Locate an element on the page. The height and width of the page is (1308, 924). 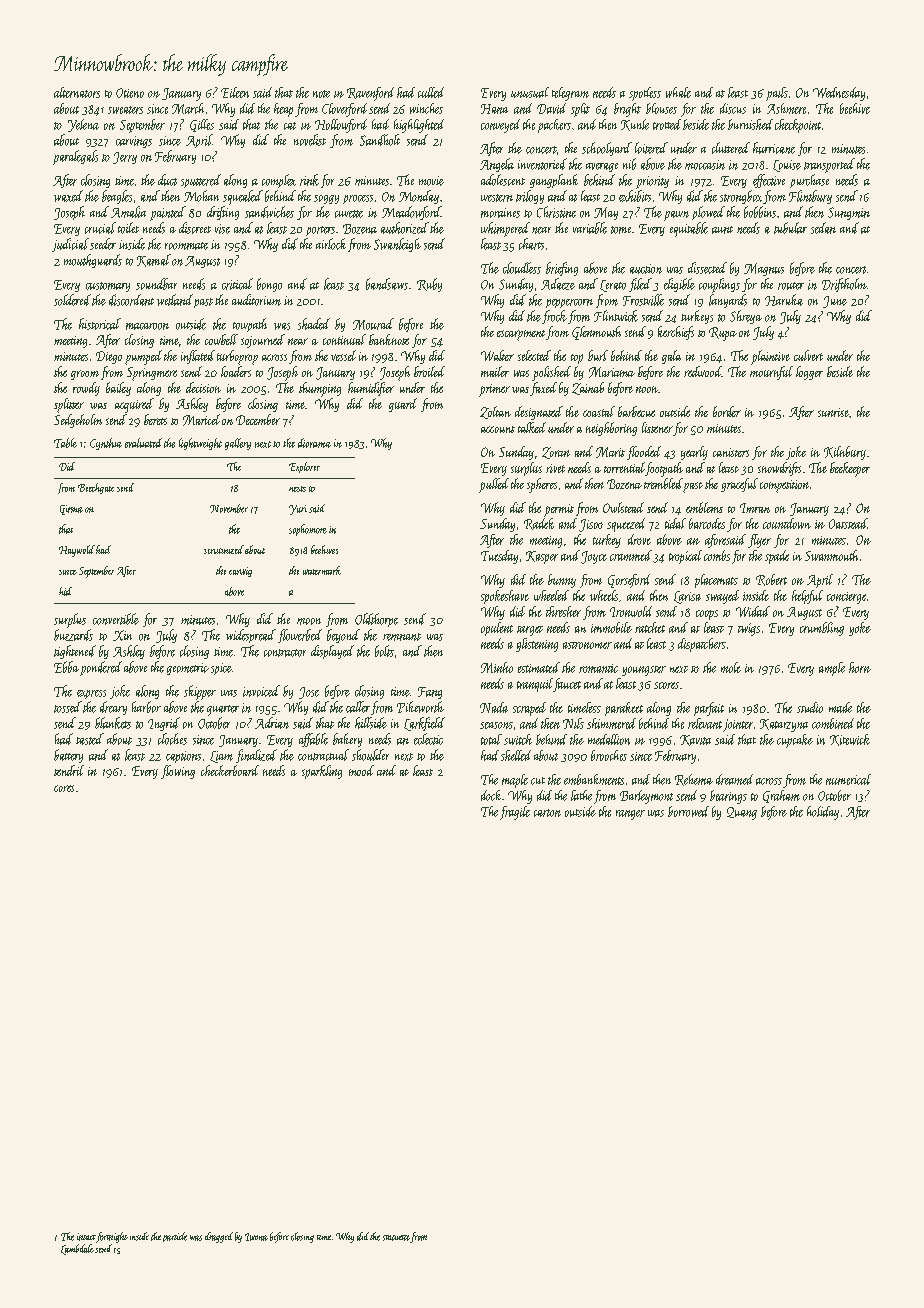
Ravenford is located at coordinates (370, 94).
